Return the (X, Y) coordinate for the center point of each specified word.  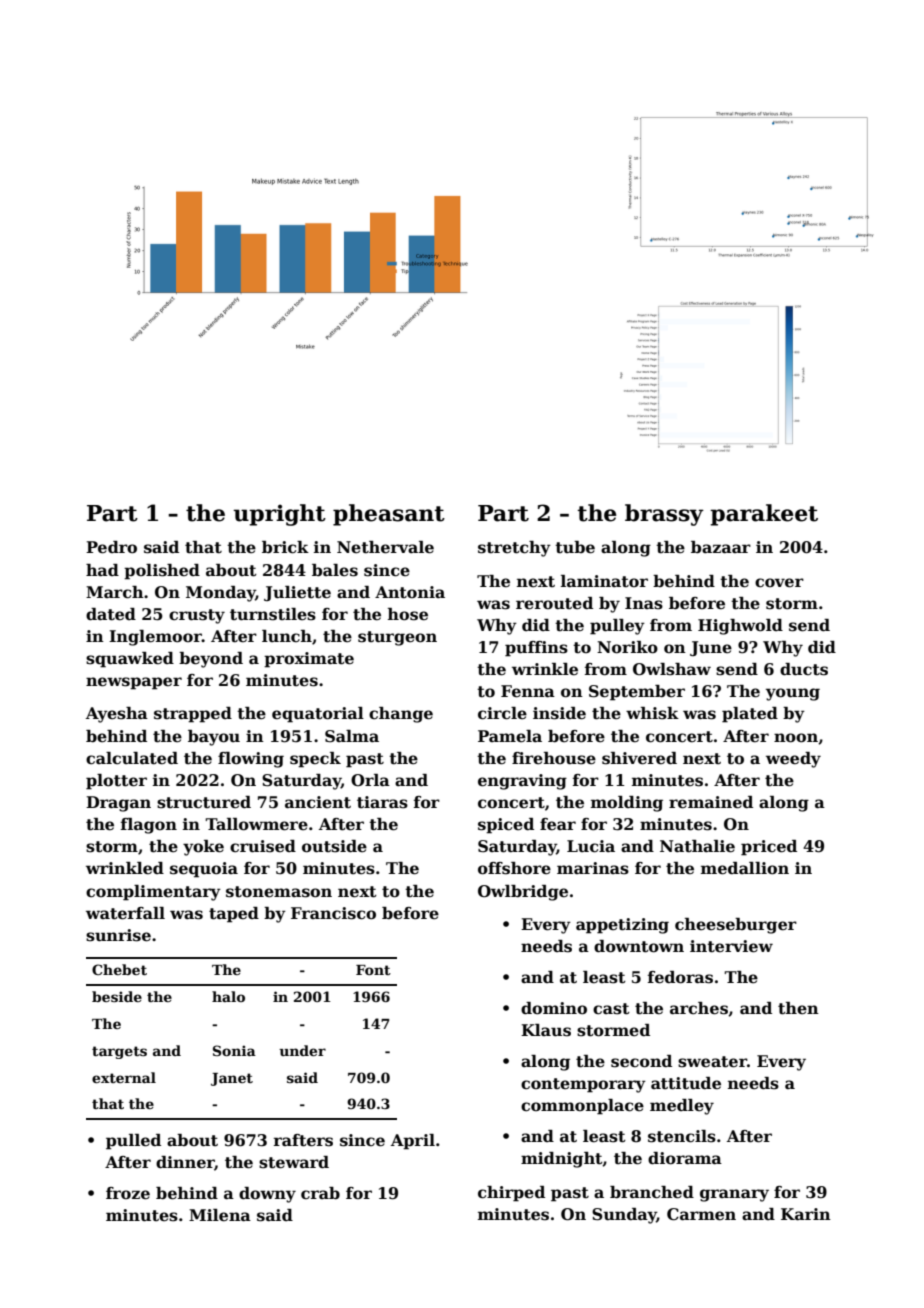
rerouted (554, 603)
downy (267, 1195)
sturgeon (397, 638)
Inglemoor (155, 638)
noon (796, 738)
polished (162, 572)
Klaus (546, 1030)
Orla (370, 780)
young (793, 694)
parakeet (764, 515)
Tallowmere (256, 824)
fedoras (680, 977)
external (124, 1077)
